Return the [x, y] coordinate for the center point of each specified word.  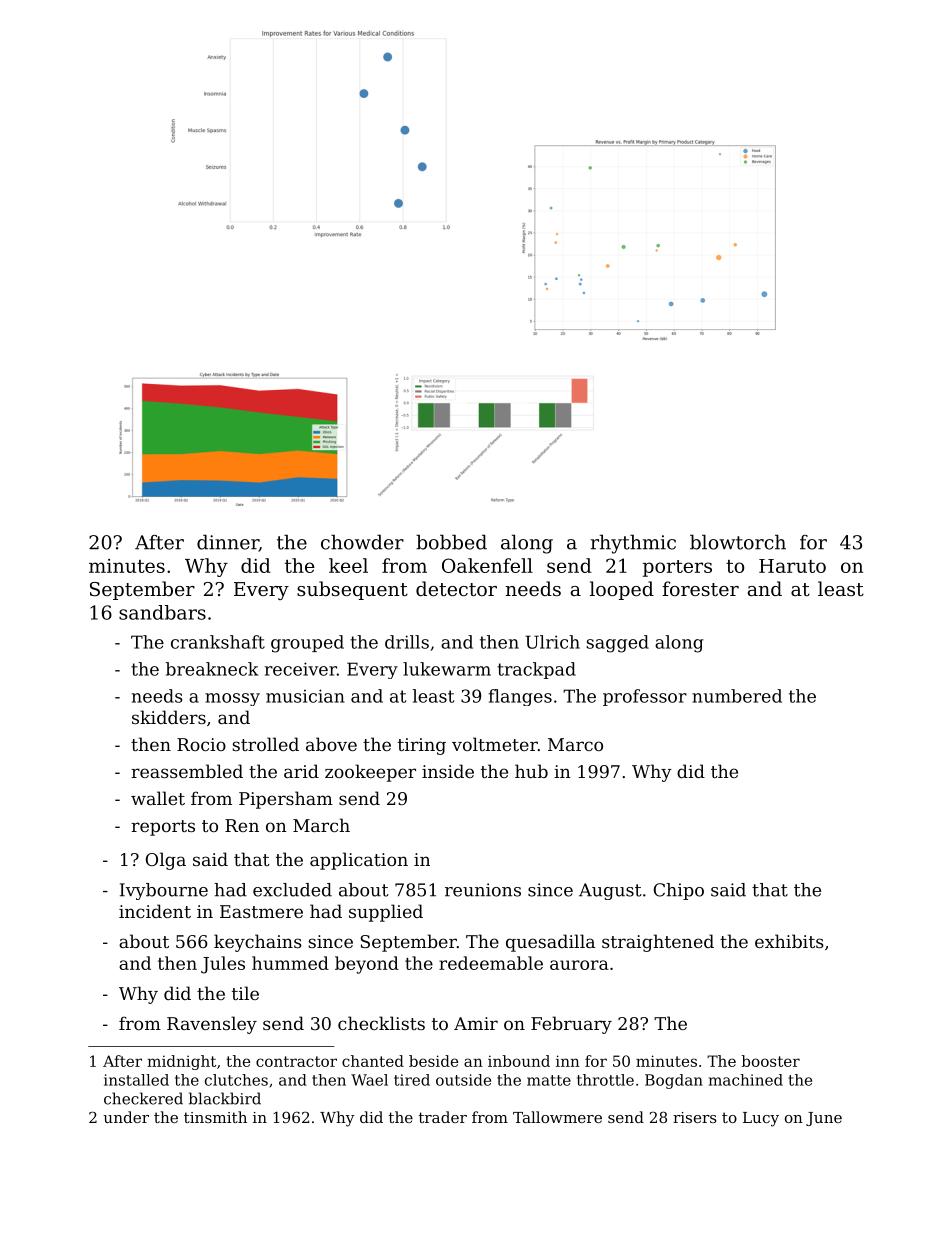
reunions [483, 890]
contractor [296, 1061]
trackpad [536, 670]
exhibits [789, 941]
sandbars [162, 612]
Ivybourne [164, 891]
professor [645, 697]
